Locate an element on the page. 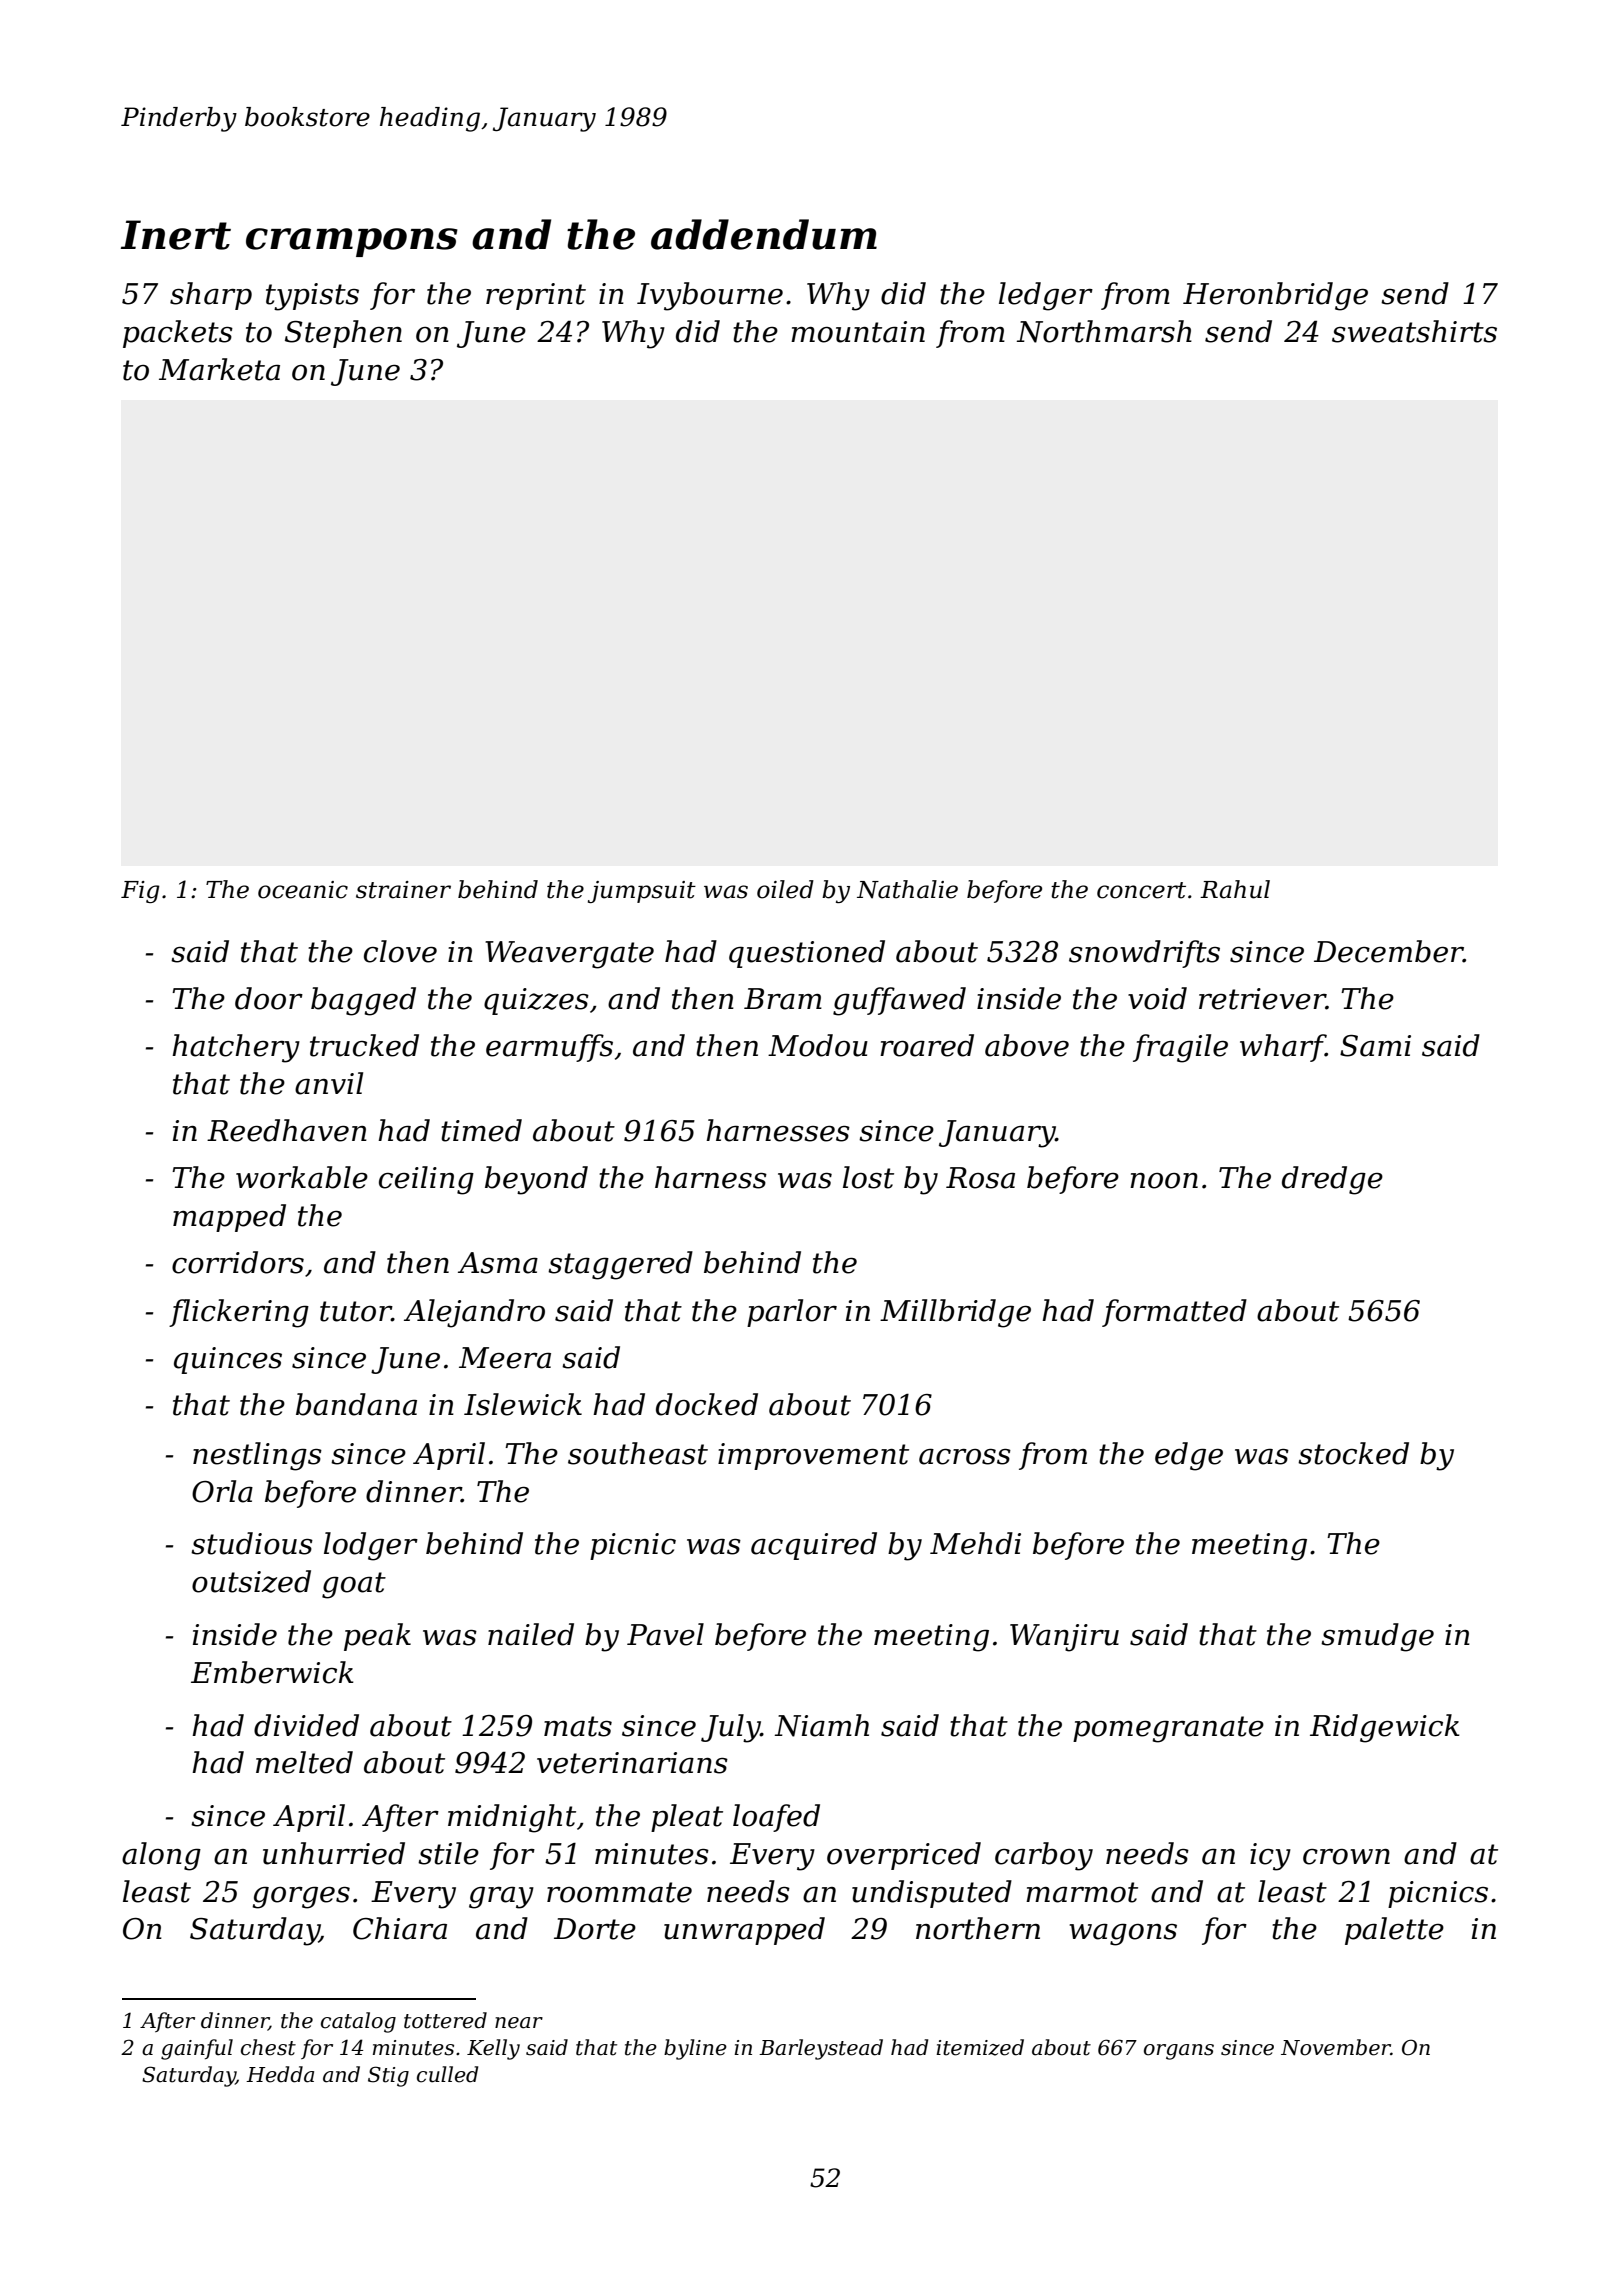  across is located at coordinates (965, 1456).
